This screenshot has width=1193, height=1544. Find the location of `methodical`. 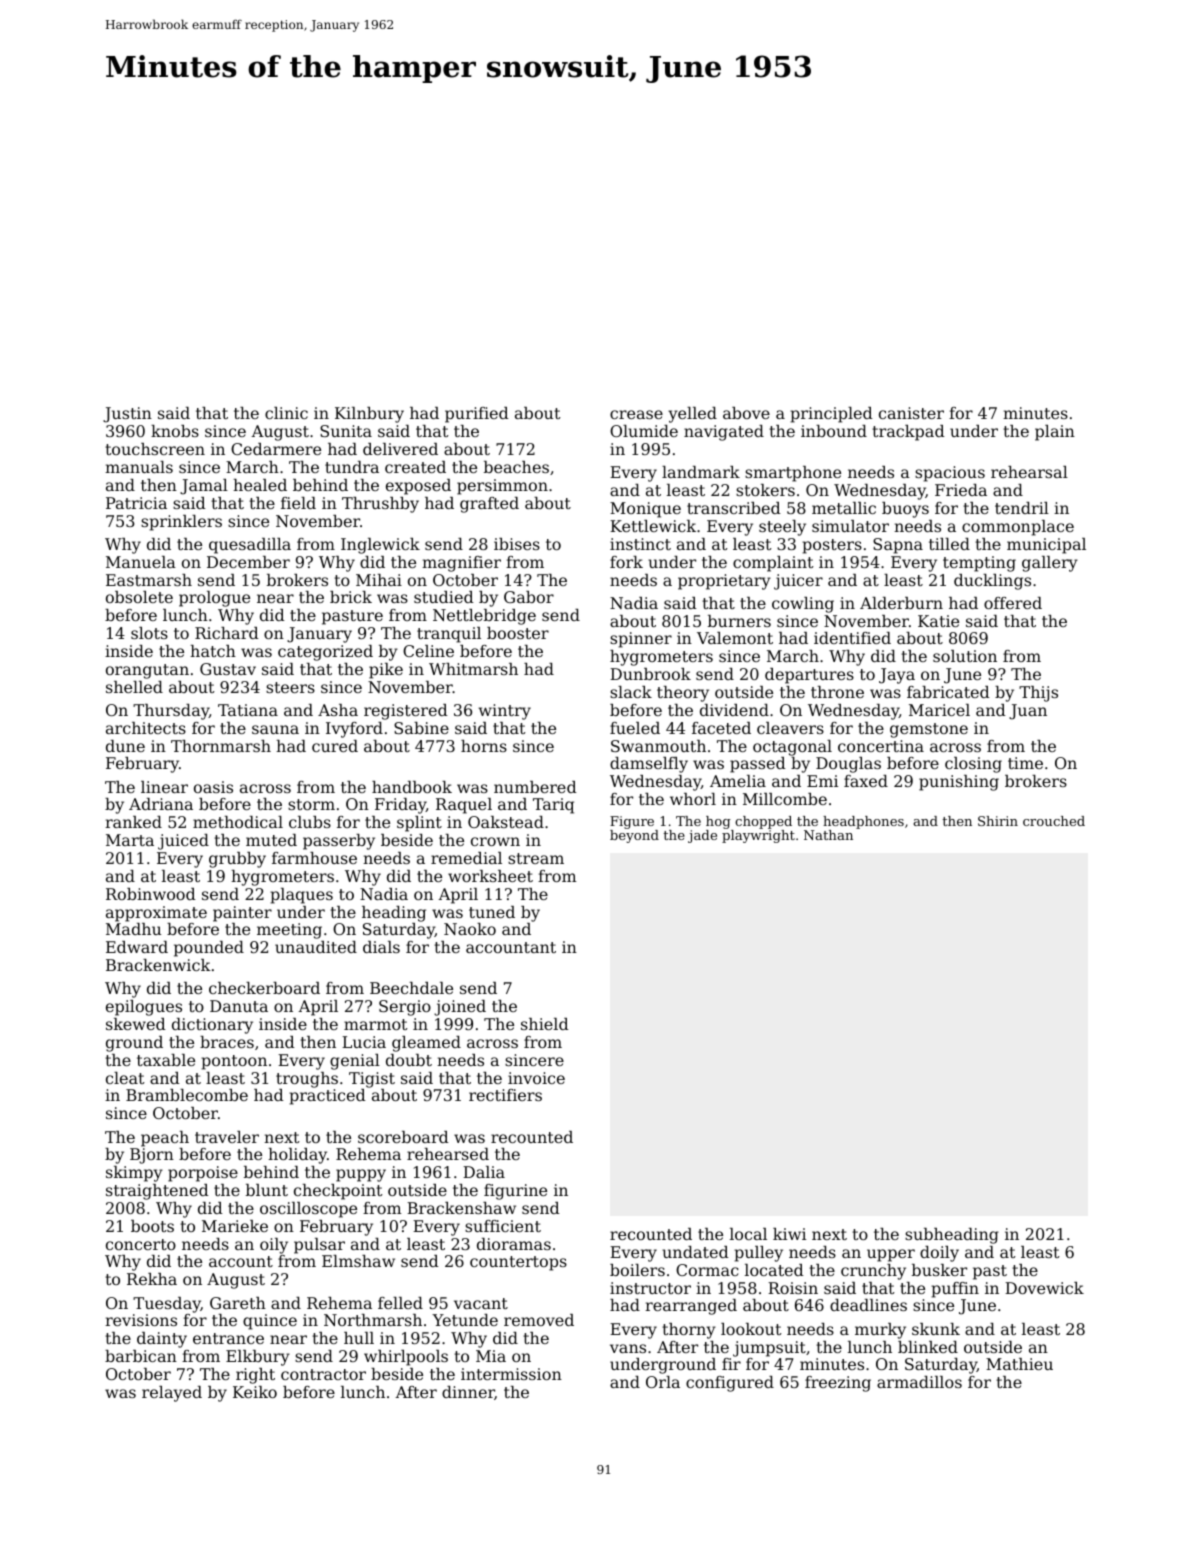

methodical is located at coordinates (238, 822).
